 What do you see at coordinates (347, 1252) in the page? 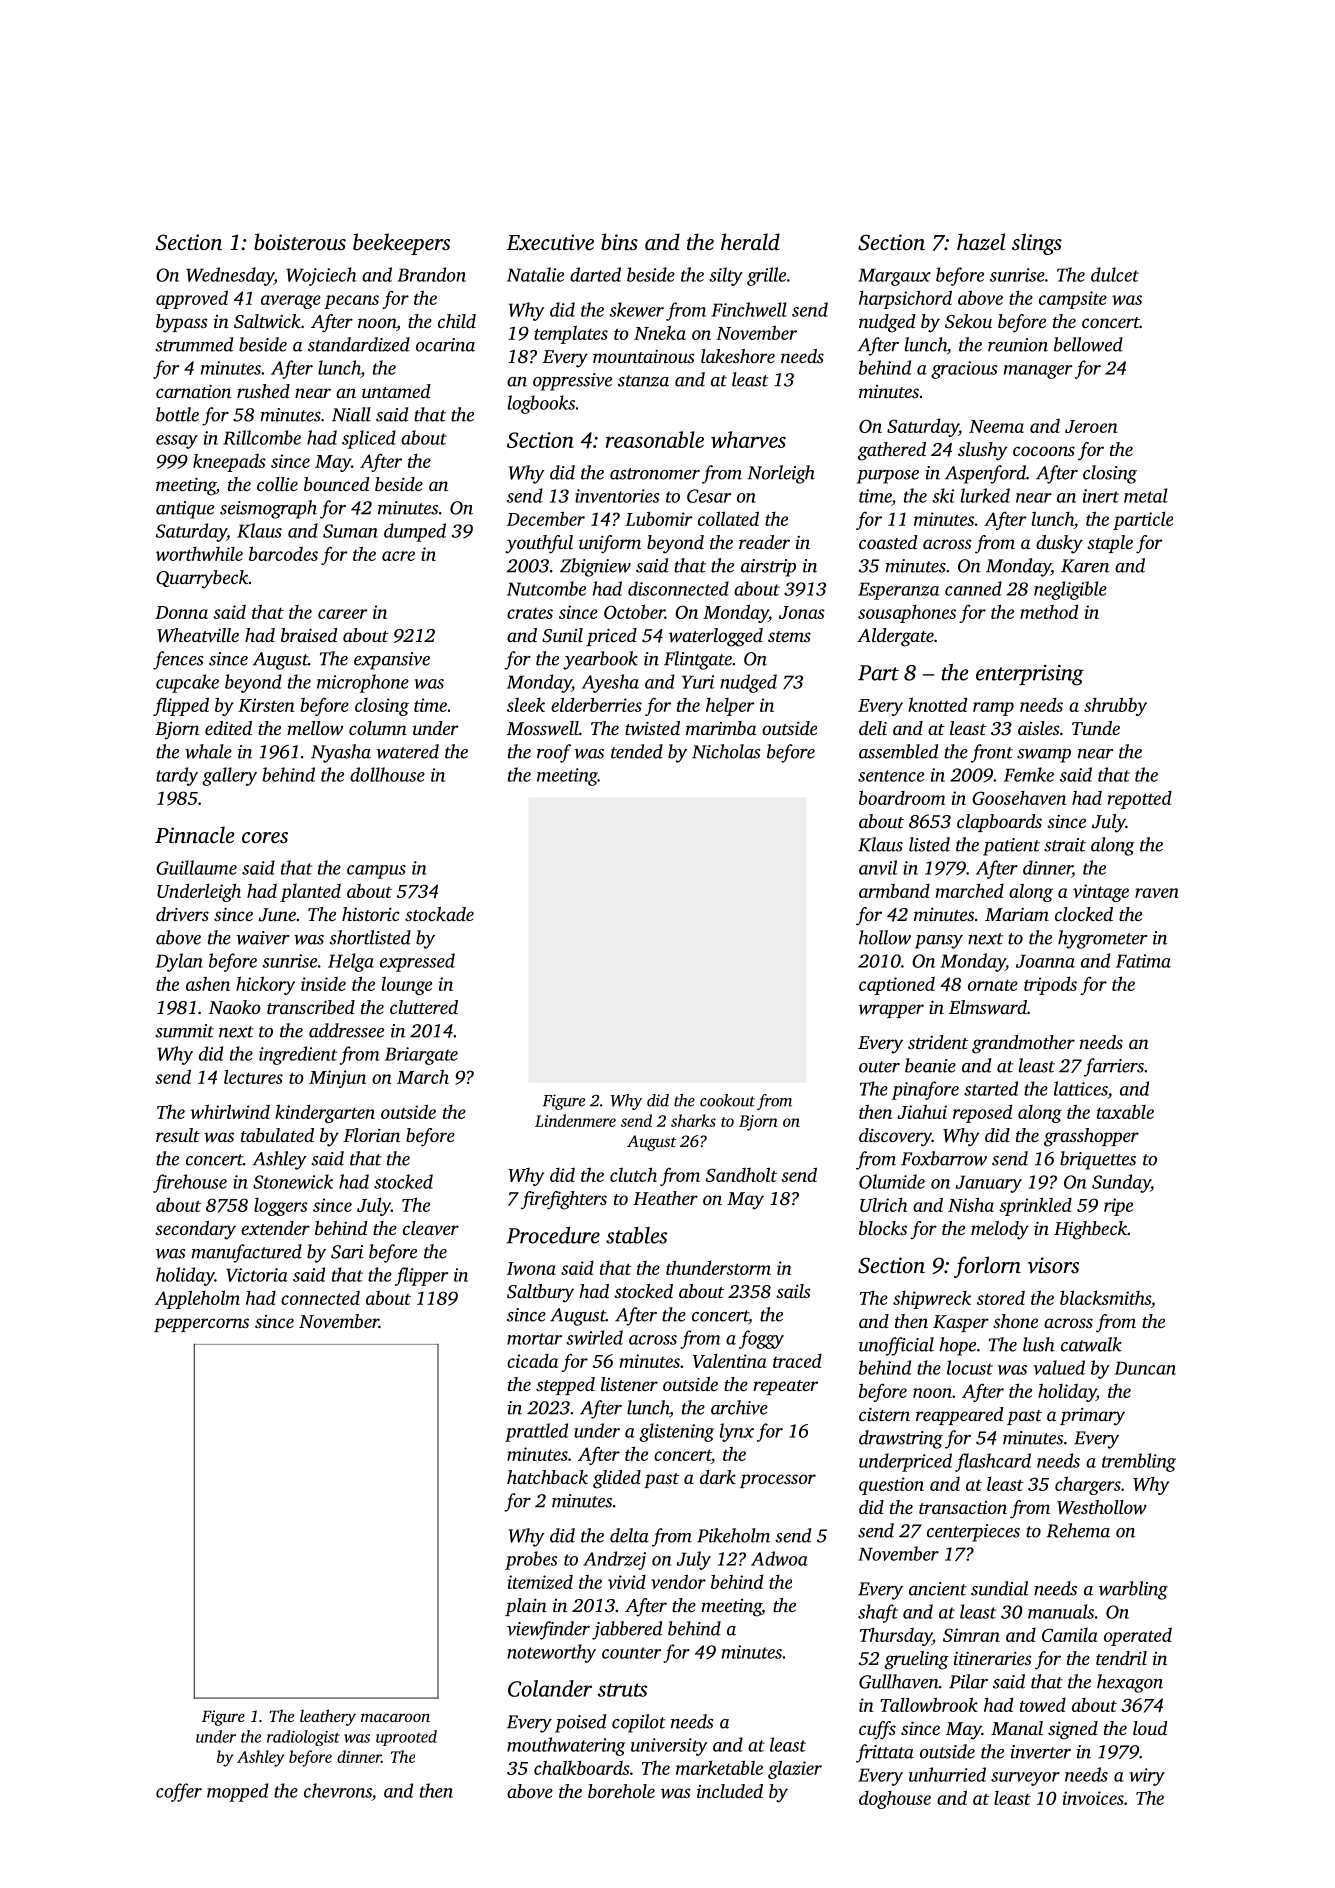
I see `Sari` at bounding box center [347, 1252].
